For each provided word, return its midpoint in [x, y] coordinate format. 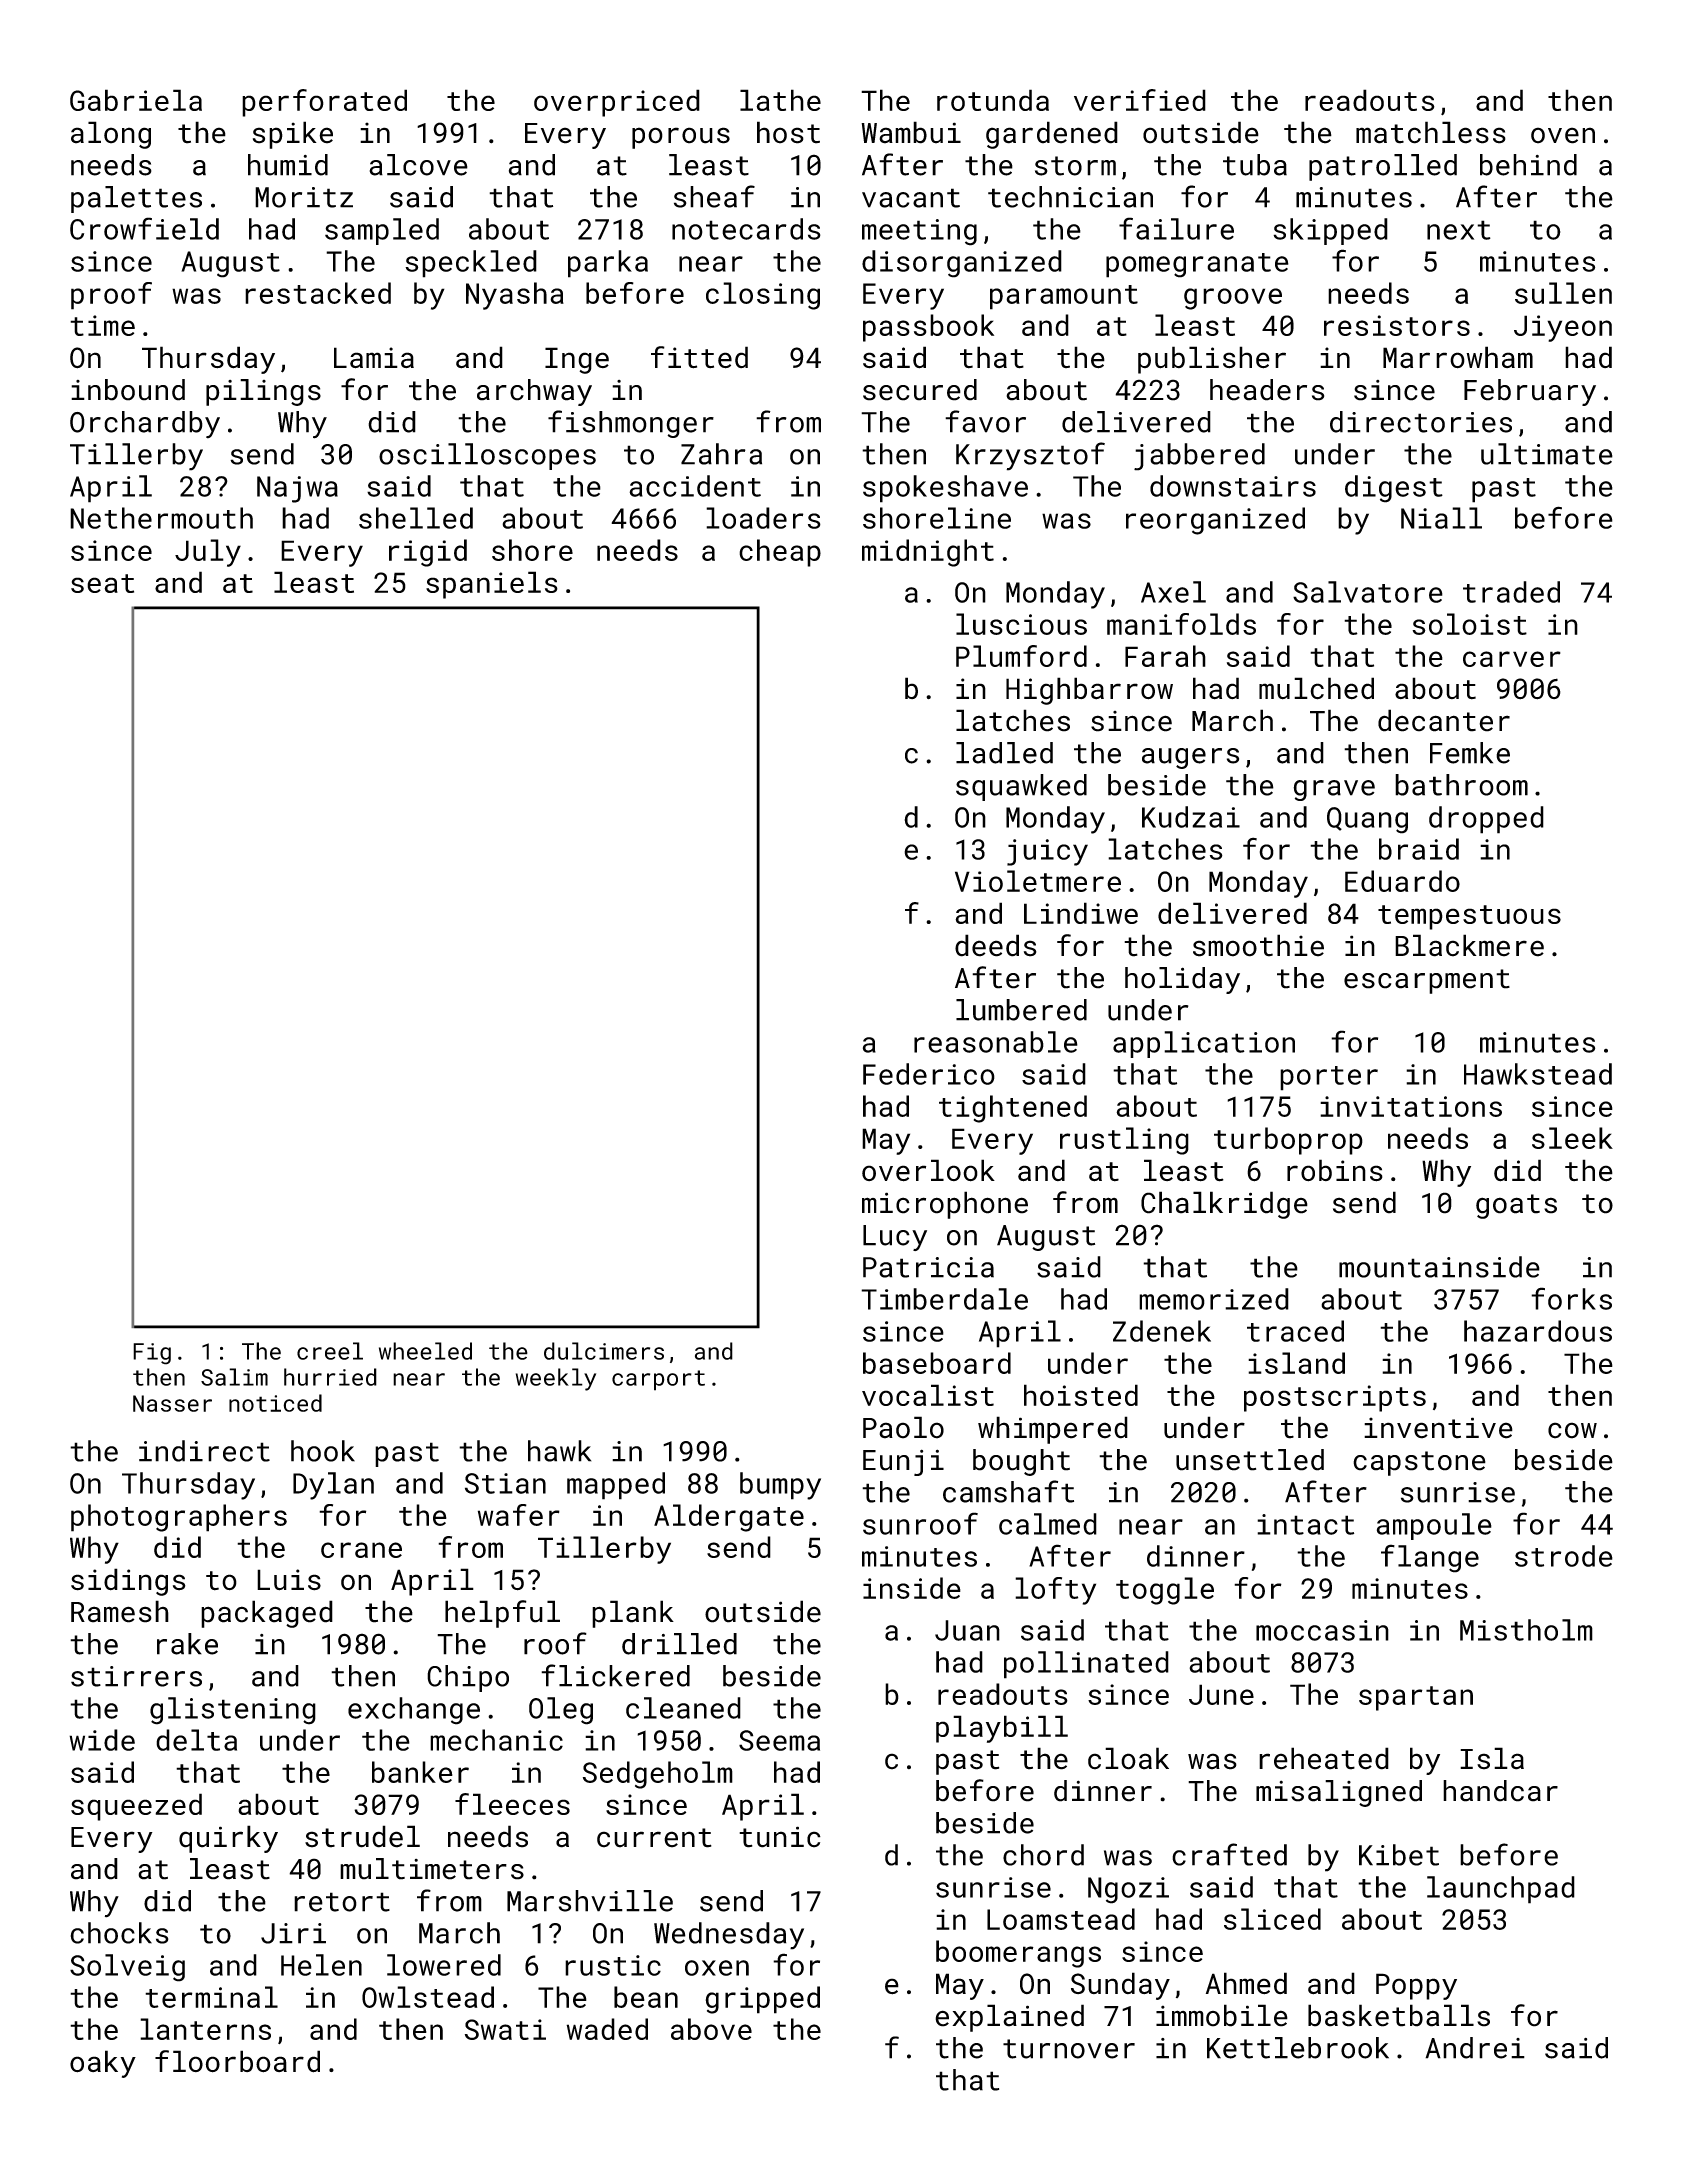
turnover [1069, 2049]
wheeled [425, 1351]
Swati [505, 2029]
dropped [1486, 820]
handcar [1500, 1791]
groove [1233, 299]
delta [196, 1740]
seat [102, 583]
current [654, 1838]
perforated [324, 103]
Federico [929, 1074]
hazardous [1538, 1331]
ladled [1004, 753]
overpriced [617, 103]
